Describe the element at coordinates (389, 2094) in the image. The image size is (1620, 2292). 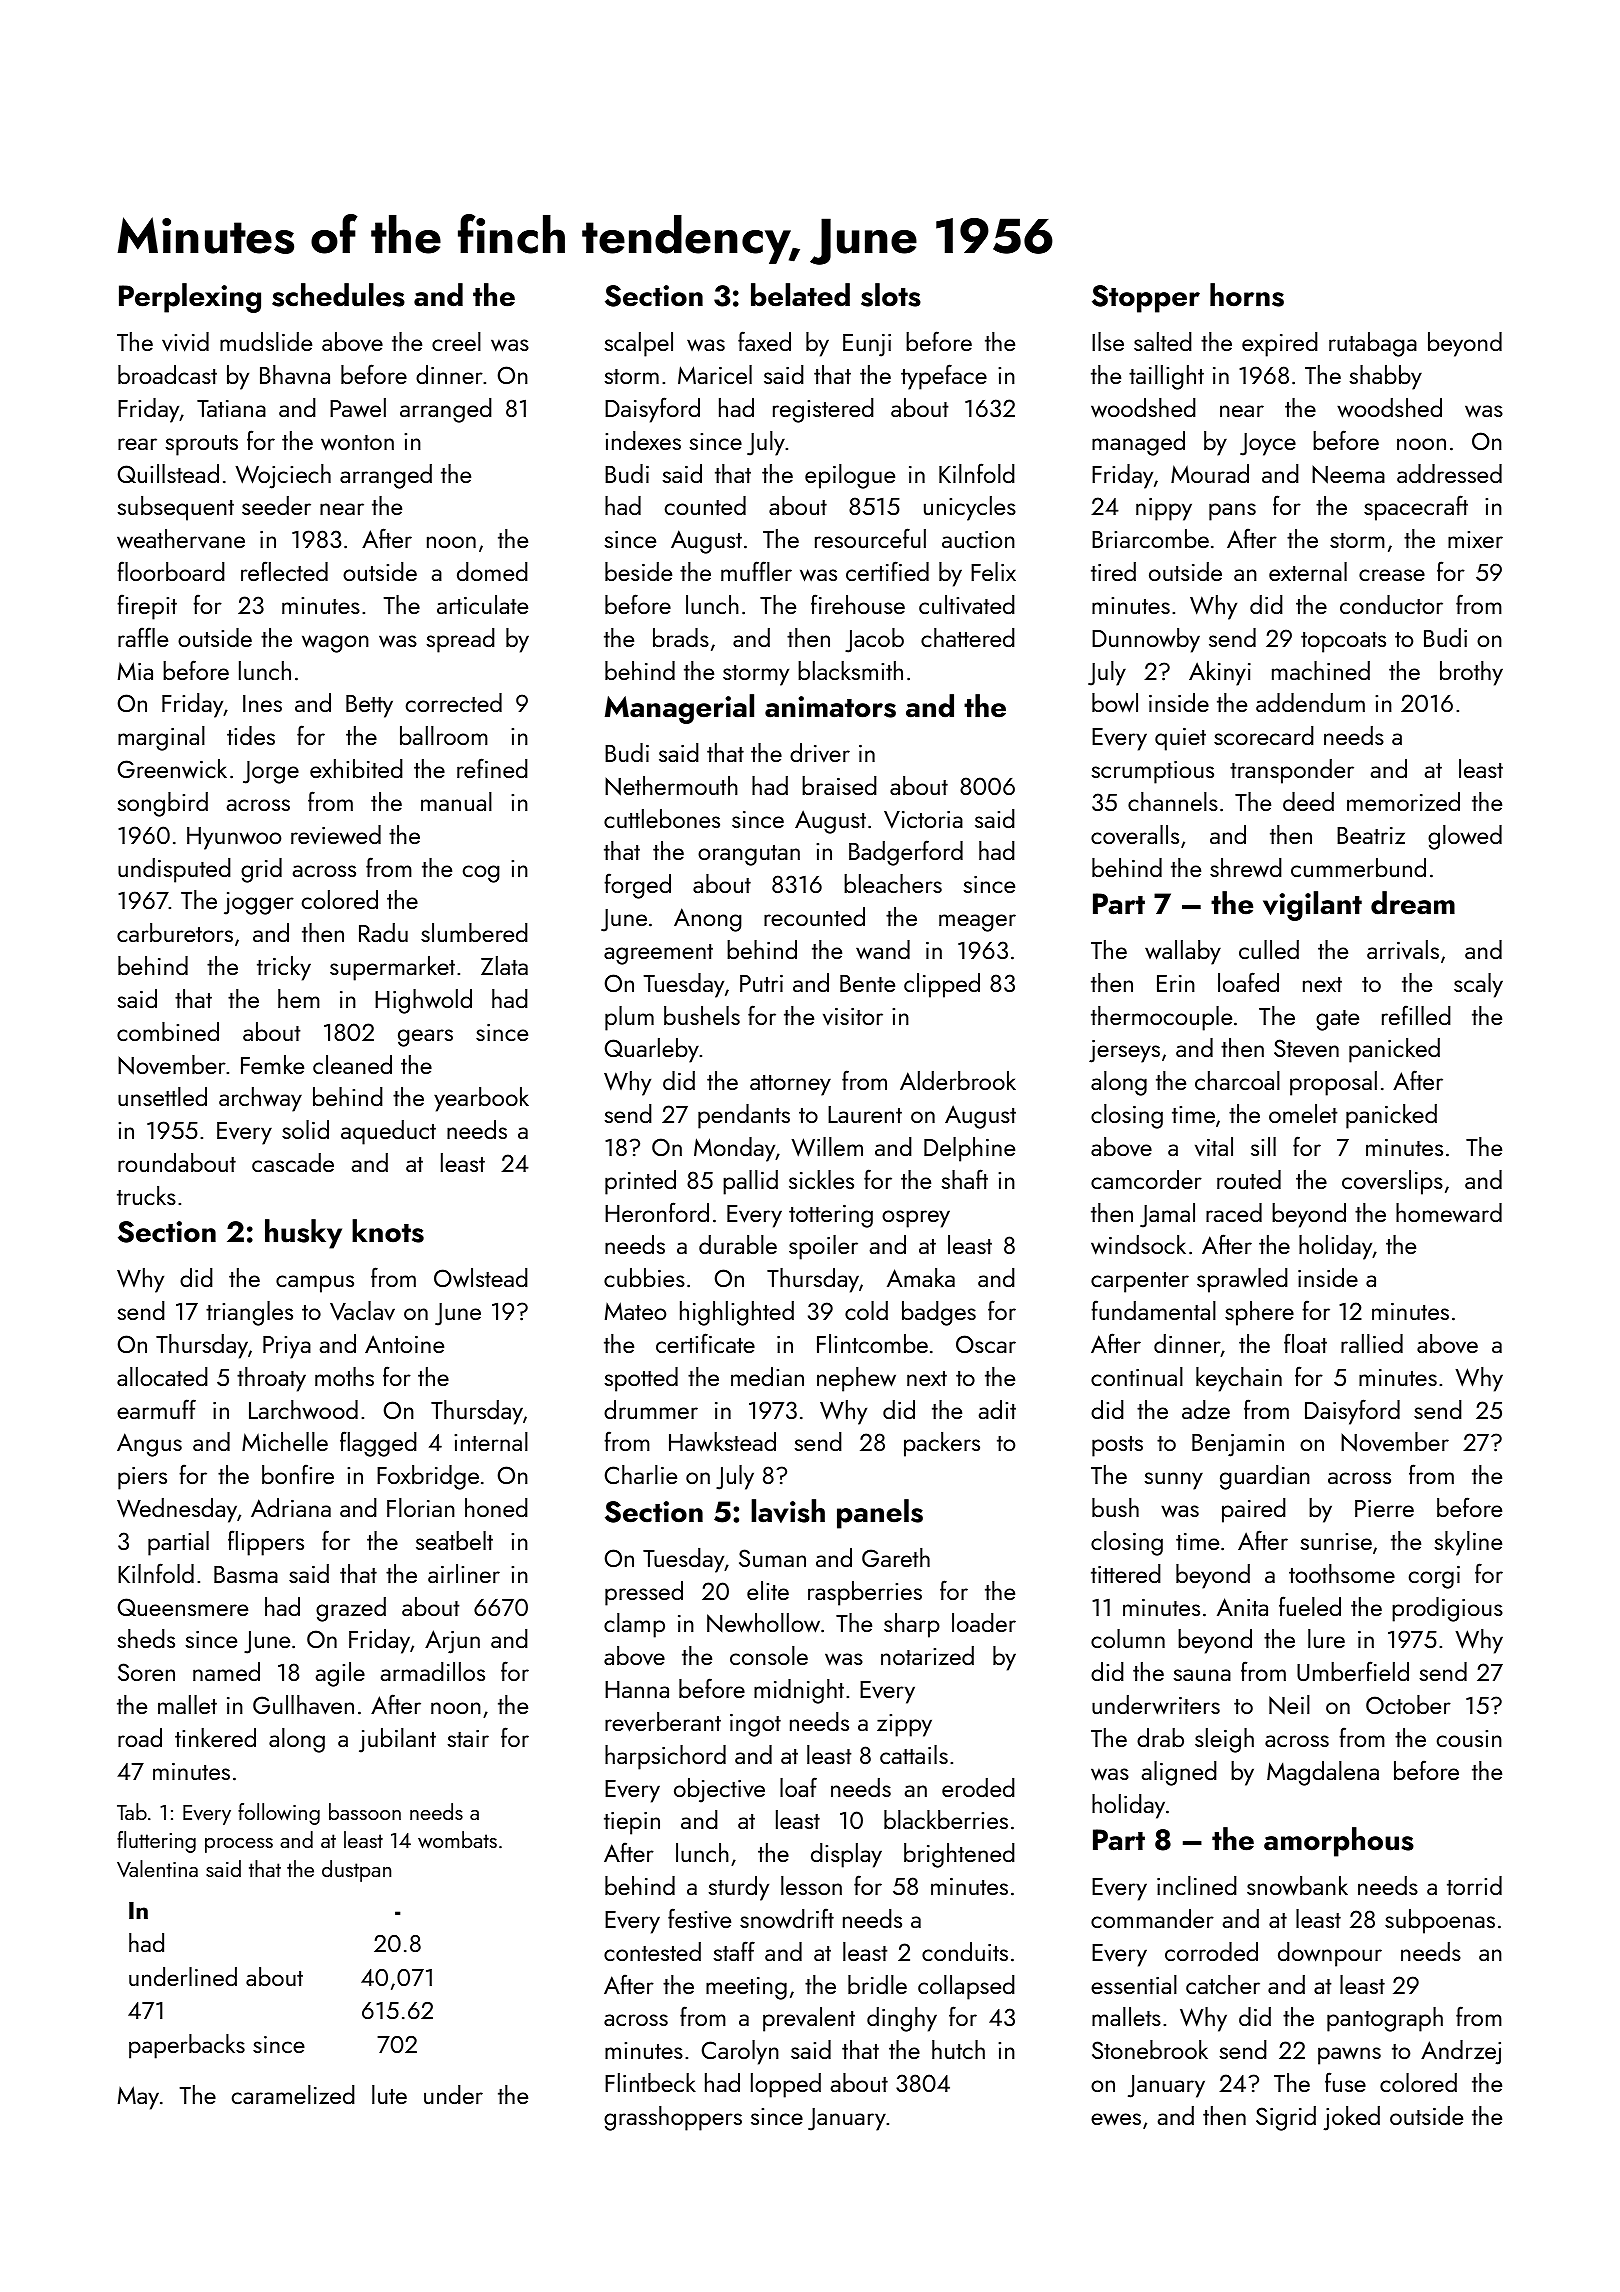
I see `lute` at that location.
